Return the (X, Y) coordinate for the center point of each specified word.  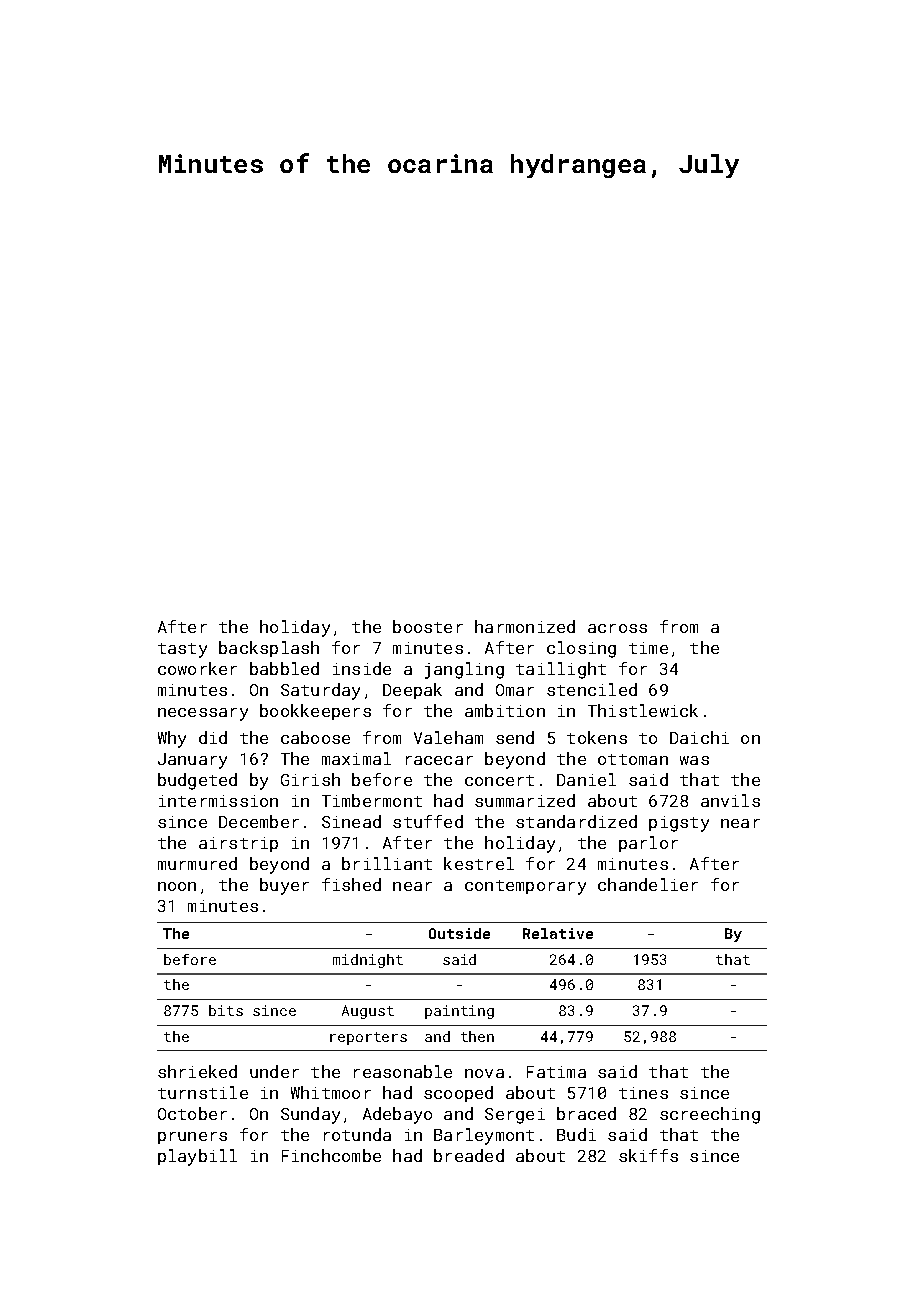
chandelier (648, 884)
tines (643, 1093)
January (192, 761)
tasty (182, 650)
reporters (368, 1038)
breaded (469, 1155)
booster (428, 626)
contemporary (525, 887)
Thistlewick (643, 710)
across (617, 628)
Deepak (412, 691)
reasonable (403, 1071)
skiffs (648, 1155)
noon (177, 886)
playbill (197, 1157)
